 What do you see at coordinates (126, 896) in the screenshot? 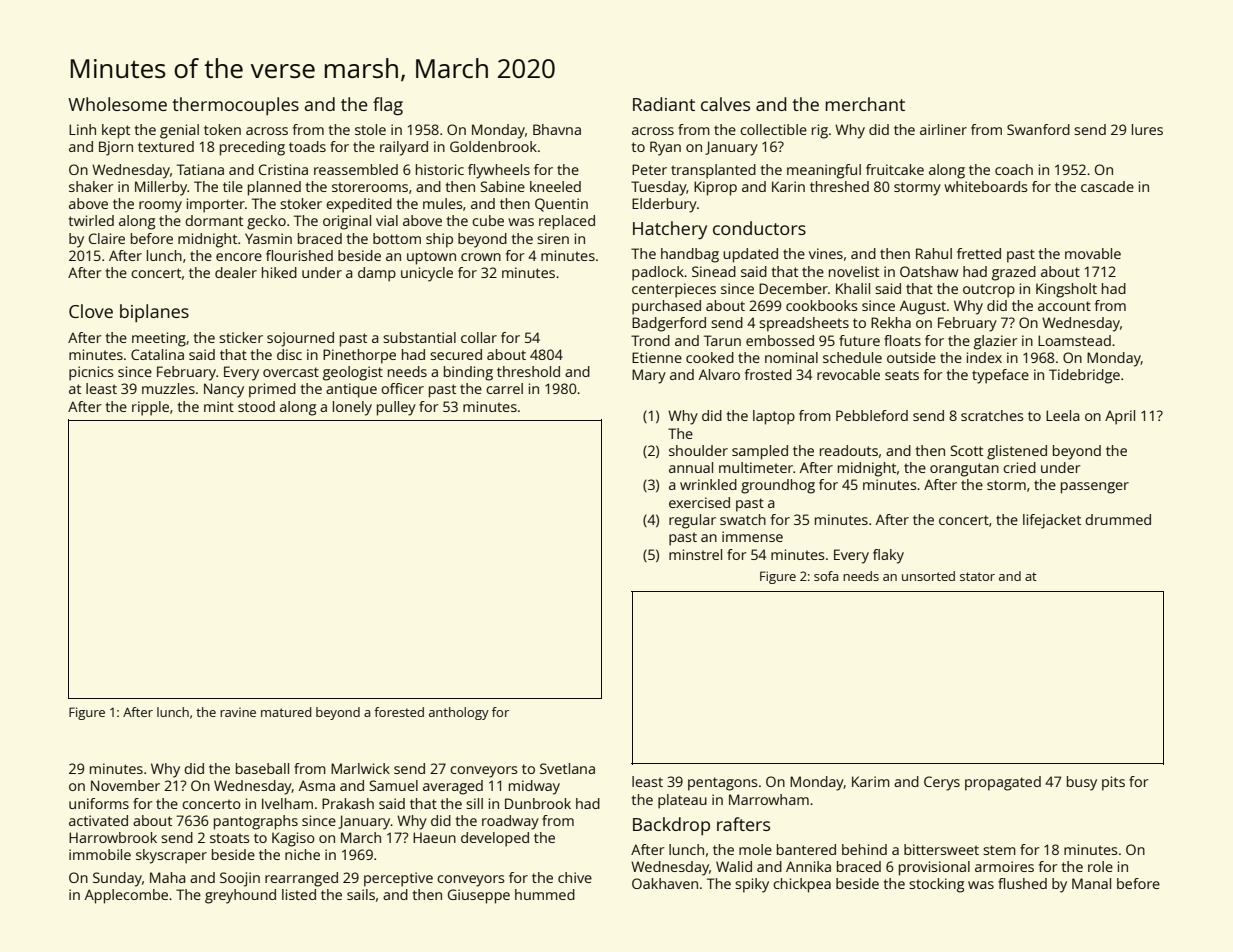
I see `Applecombe` at bounding box center [126, 896].
